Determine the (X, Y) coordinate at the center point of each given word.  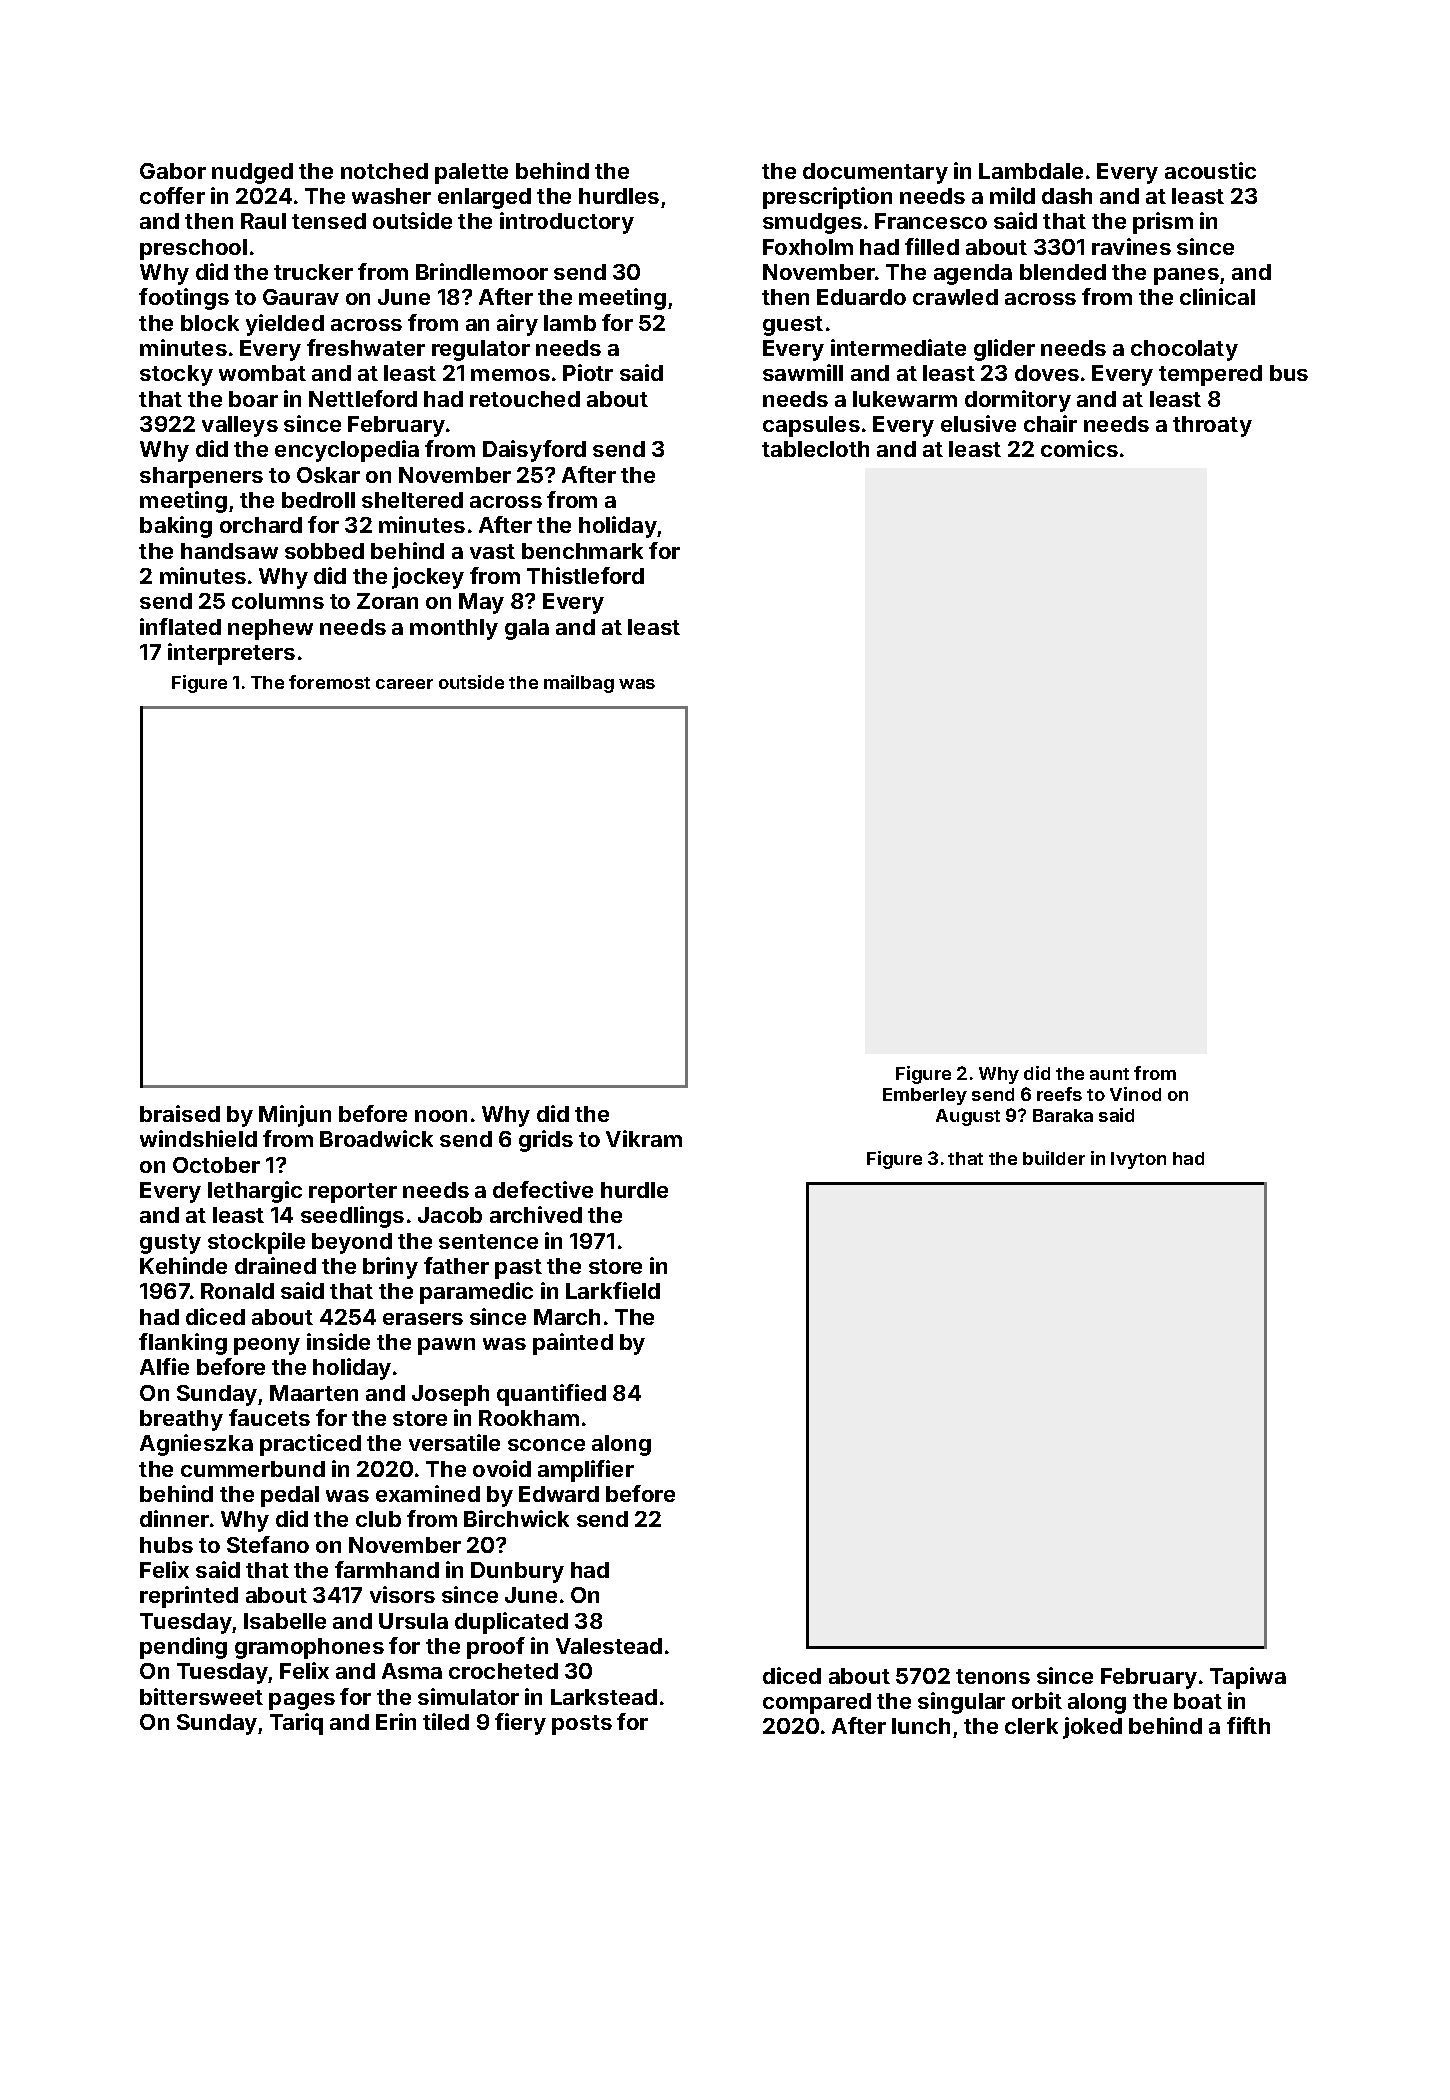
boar (253, 399)
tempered (1210, 375)
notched (384, 171)
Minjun (295, 1116)
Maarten (314, 1393)
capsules (811, 426)
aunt (1109, 1074)
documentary (875, 173)
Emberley (925, 1096)
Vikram (644, 1138)
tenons (993, 1676)
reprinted (189, 1597)
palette (471, 173)
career (404, 684)
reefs (1059, 1094)
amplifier (586, 1471)
